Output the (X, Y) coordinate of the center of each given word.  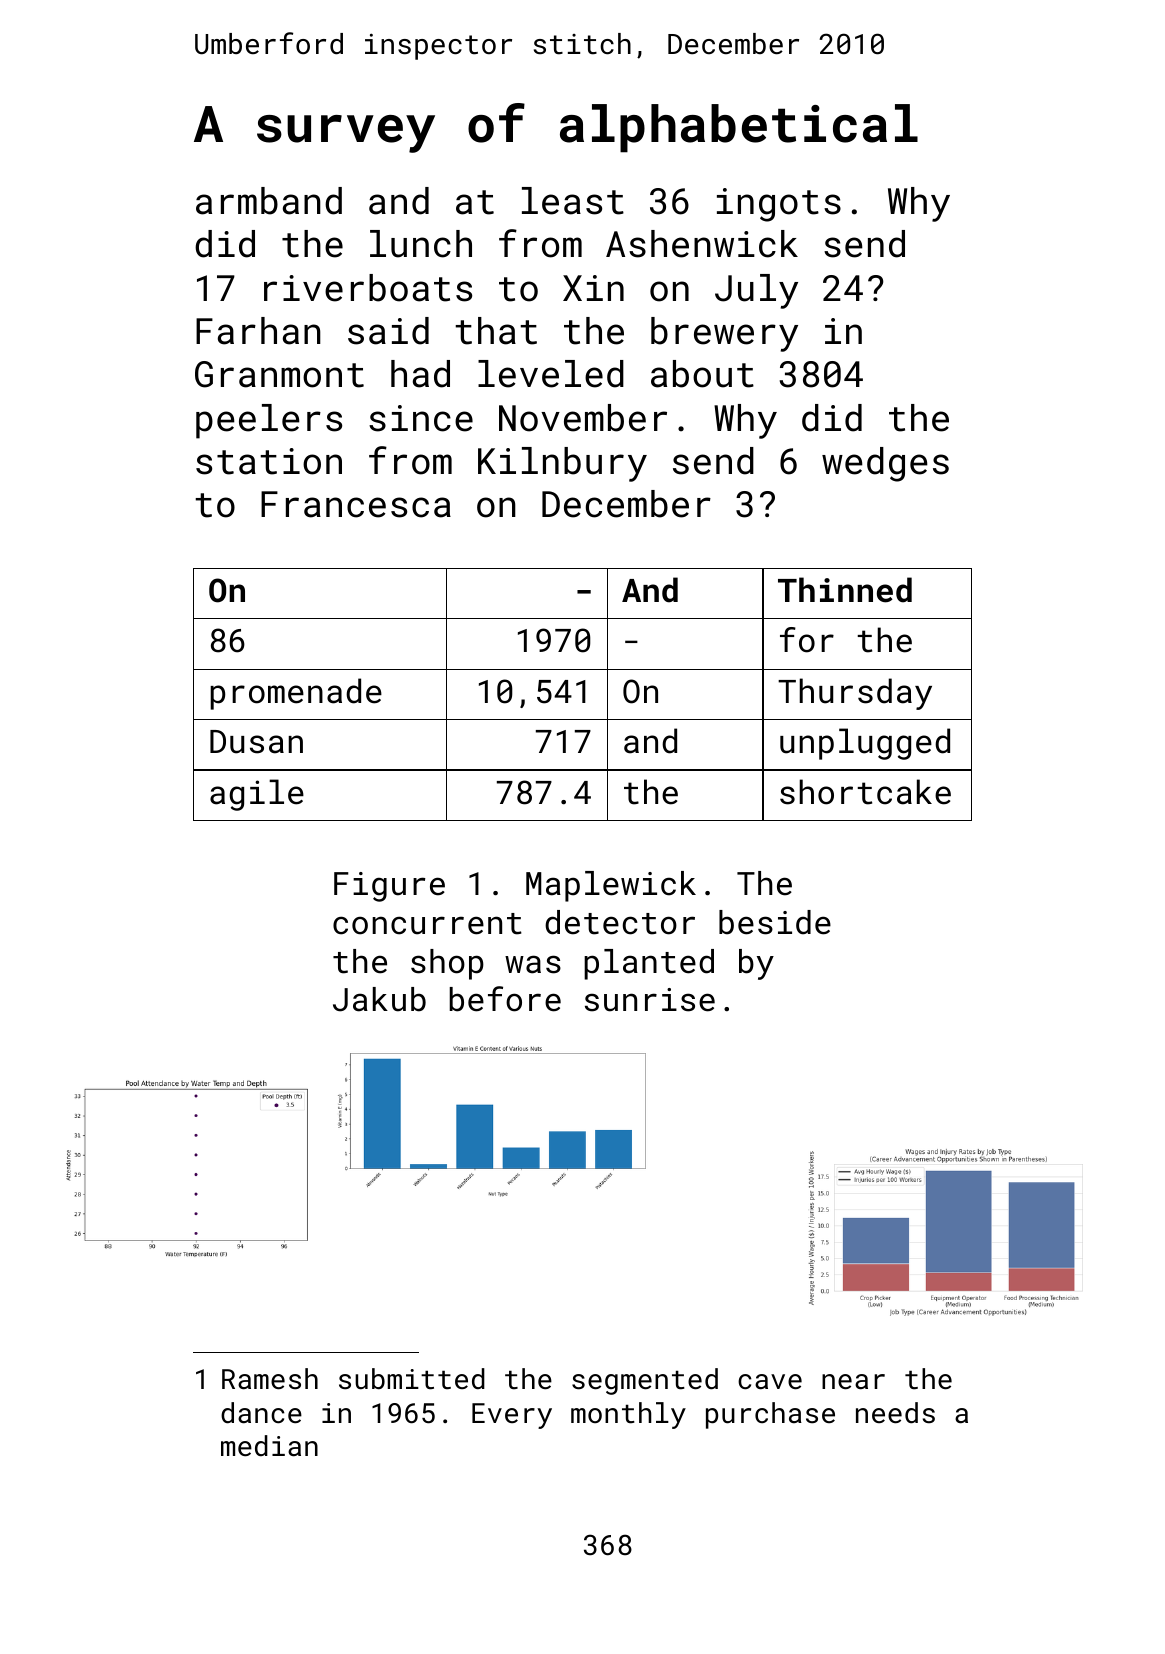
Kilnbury (562, 464)
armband (269, 201)
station (269, 461)
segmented (645, 1381)
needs (895, 1413)
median (269, 1446)
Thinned (845, 590)
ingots (779, 205)
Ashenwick (702, 244)
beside (775, 922)
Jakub (379, 999)
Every (512, 1416)
